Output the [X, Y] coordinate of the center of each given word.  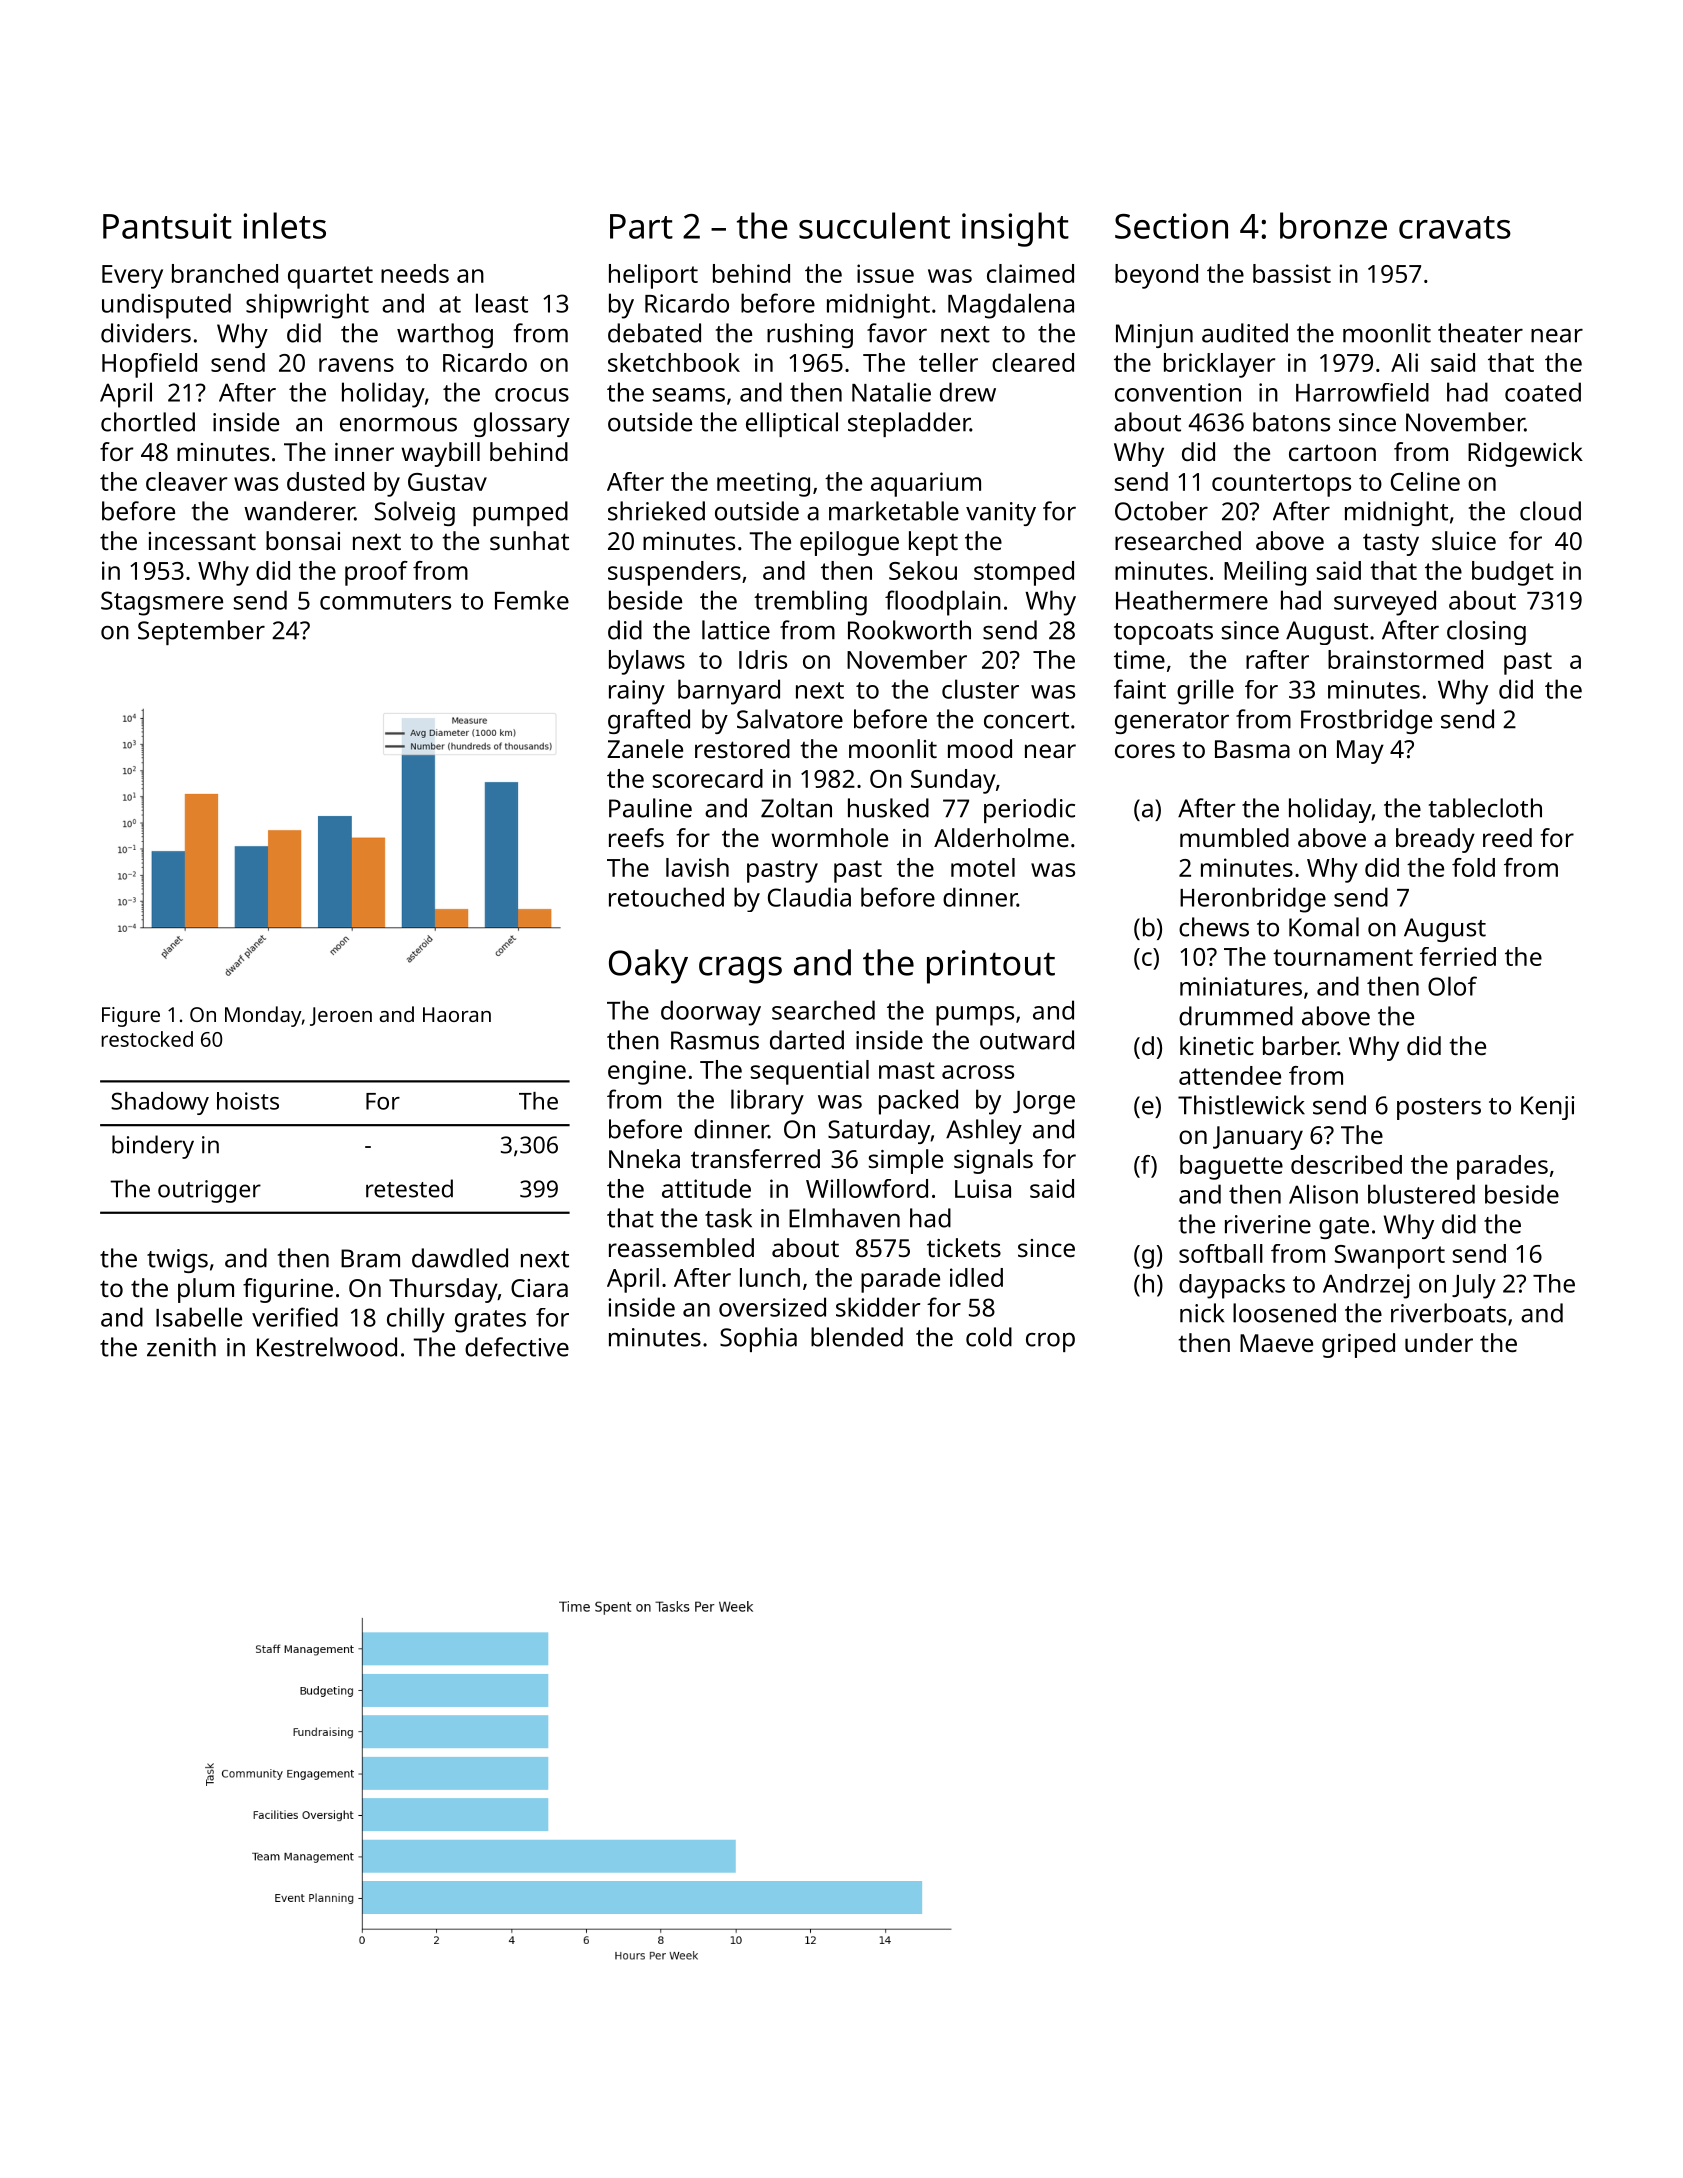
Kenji [1547, 1108]
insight [1015, 229]
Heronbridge [1253, 900]
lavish [697, 867]
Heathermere [1192, 600]
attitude [706, 1188]
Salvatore [790, 719]
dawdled [460, 1258]
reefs [636, 837]
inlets [284, 225]
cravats [1455, 227]
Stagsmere [162, 603]
